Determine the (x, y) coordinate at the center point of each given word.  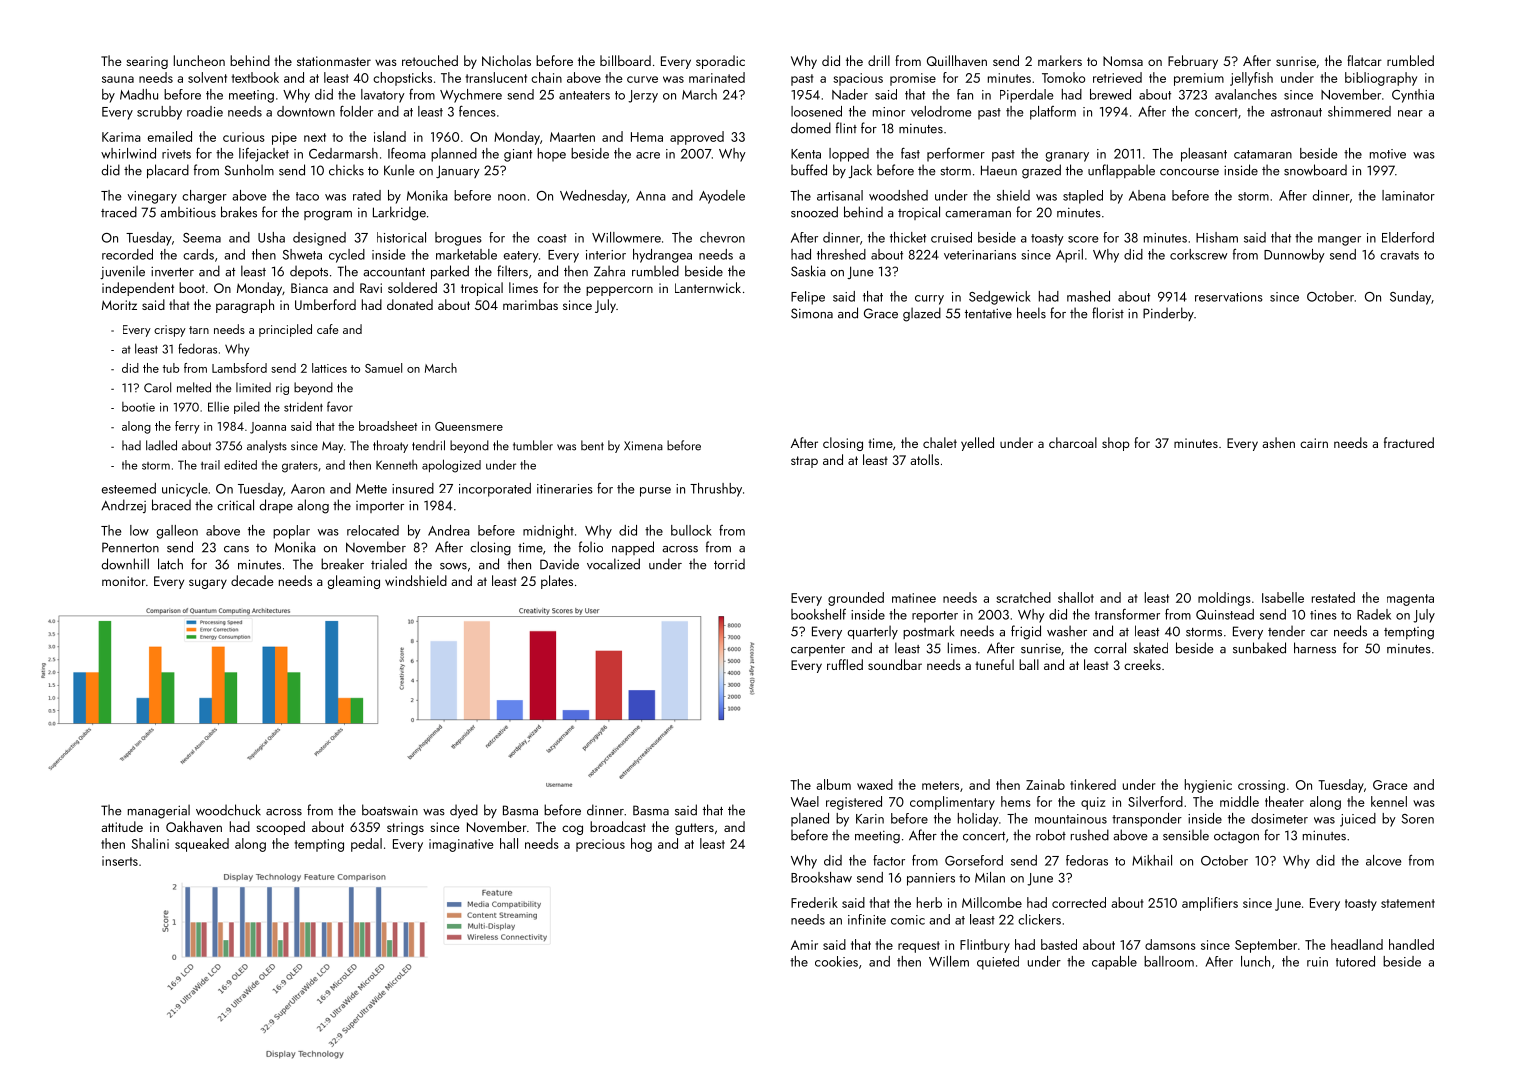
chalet (940, 442)
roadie (205, 111)
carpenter (818, 650)
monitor (124, 581)
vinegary (152, 197)
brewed (1110, 94)
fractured (1409, 442)
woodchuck (228, 810)
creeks (1142, 664)
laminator (1408, 195)
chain (546, 77)
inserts (120, 861)
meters (940, 785)
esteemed (129, 488)
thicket (908, 237)
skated (1151, 648)
